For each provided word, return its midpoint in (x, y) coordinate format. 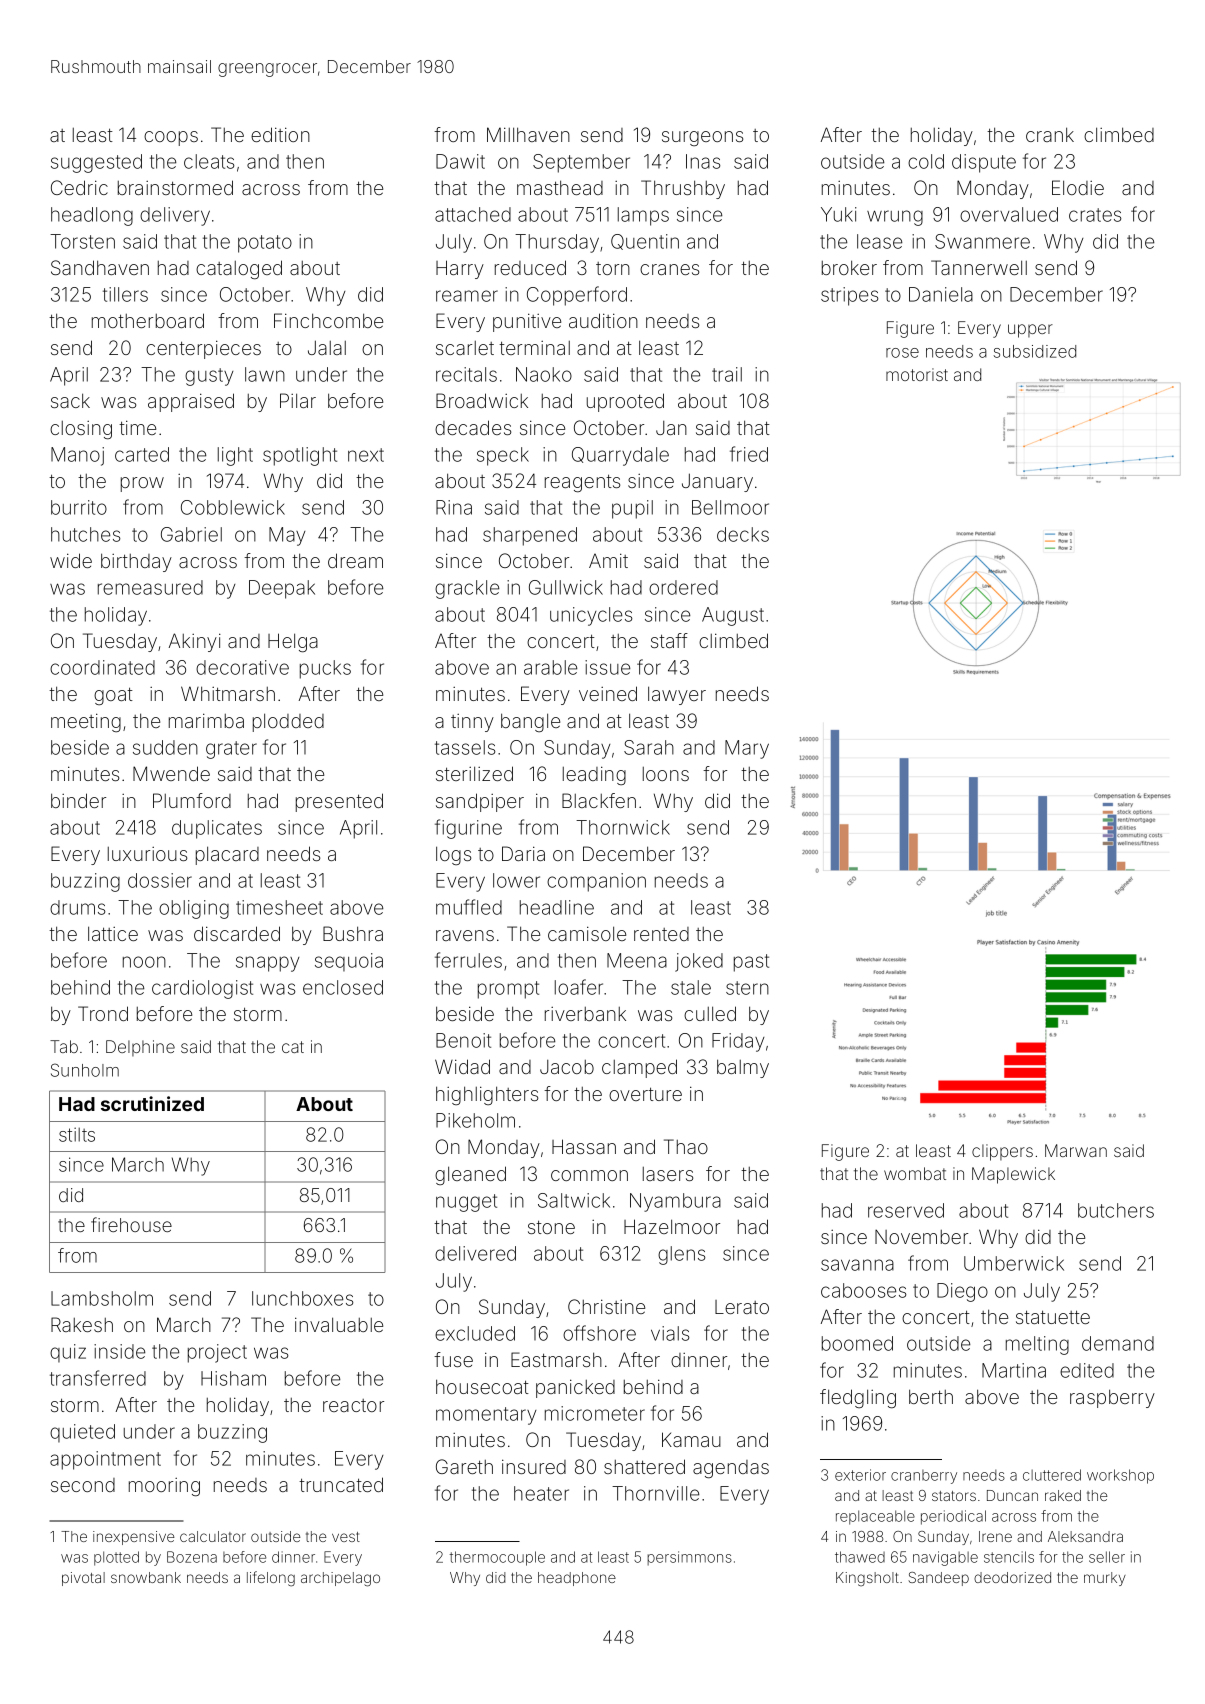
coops (171, 138)
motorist (917, 374)
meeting (86, 722)
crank (1050, 134)
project (217, 1353)
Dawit (460, 161)
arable (550, 667)
